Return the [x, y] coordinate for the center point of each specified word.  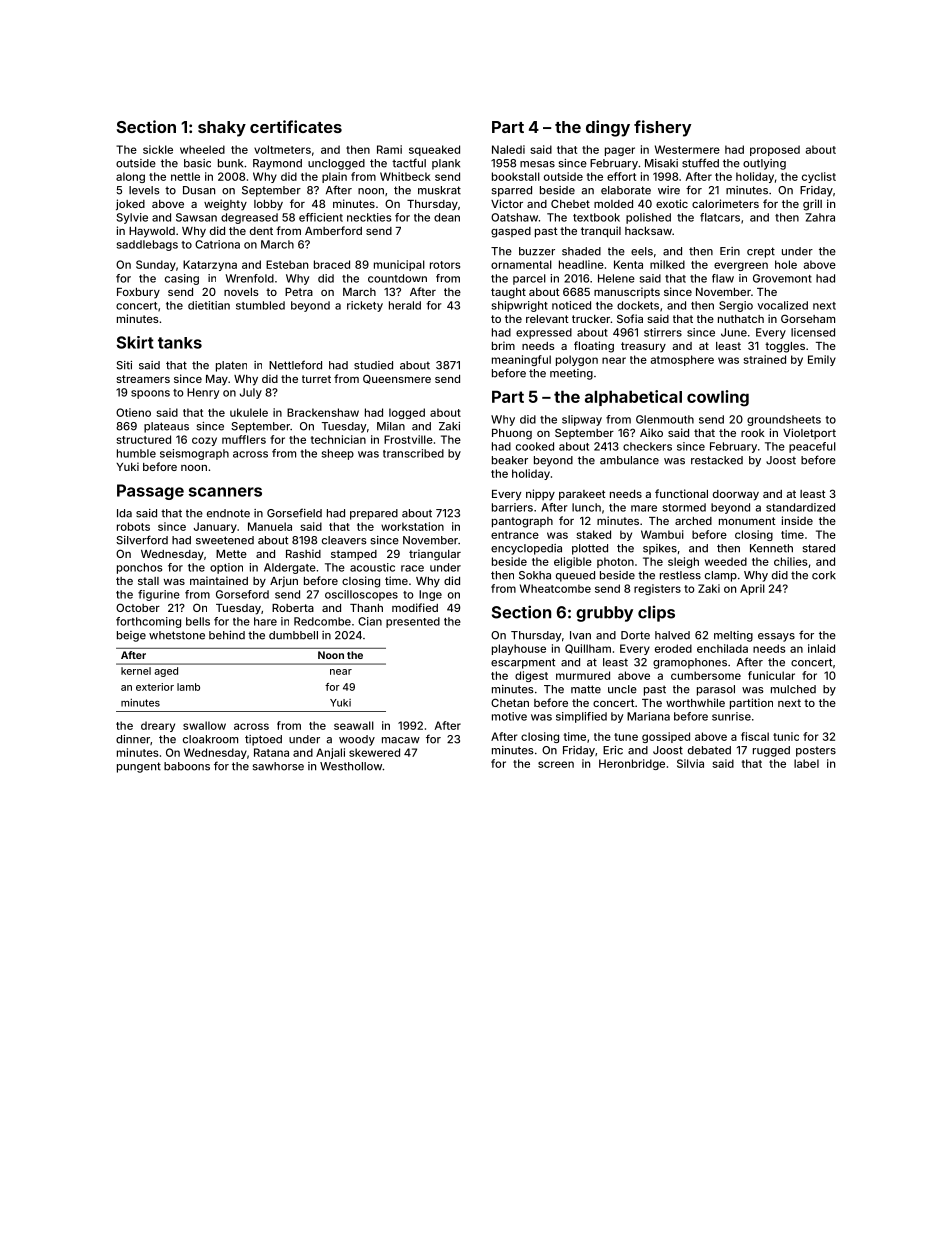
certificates [296, 126]
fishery [662, 128]
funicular [771, 675]
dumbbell [293, 635]
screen [556, 764]
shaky [222, 129]
